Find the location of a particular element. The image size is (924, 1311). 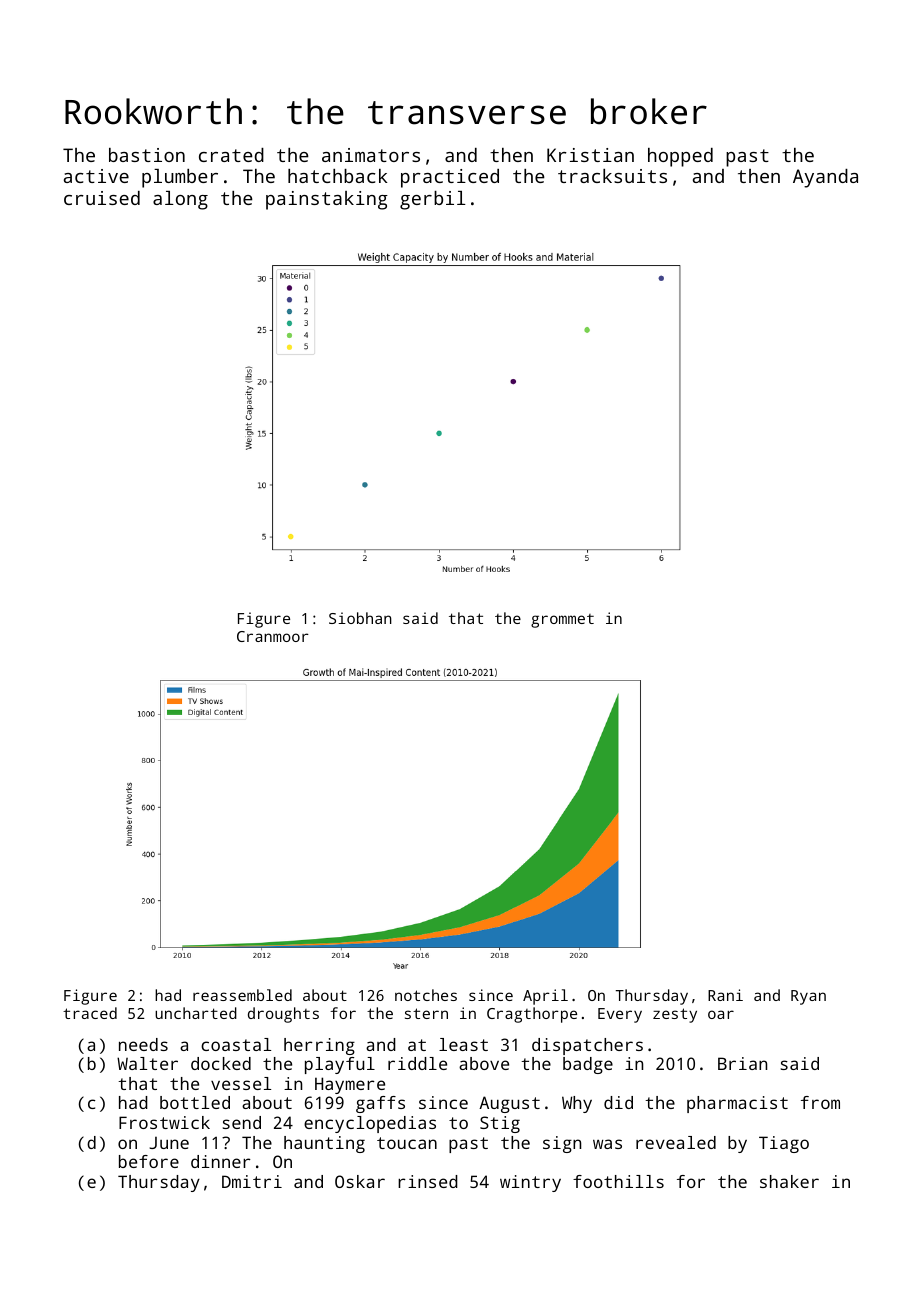

Walter is located at coordinates (147, 1063).
